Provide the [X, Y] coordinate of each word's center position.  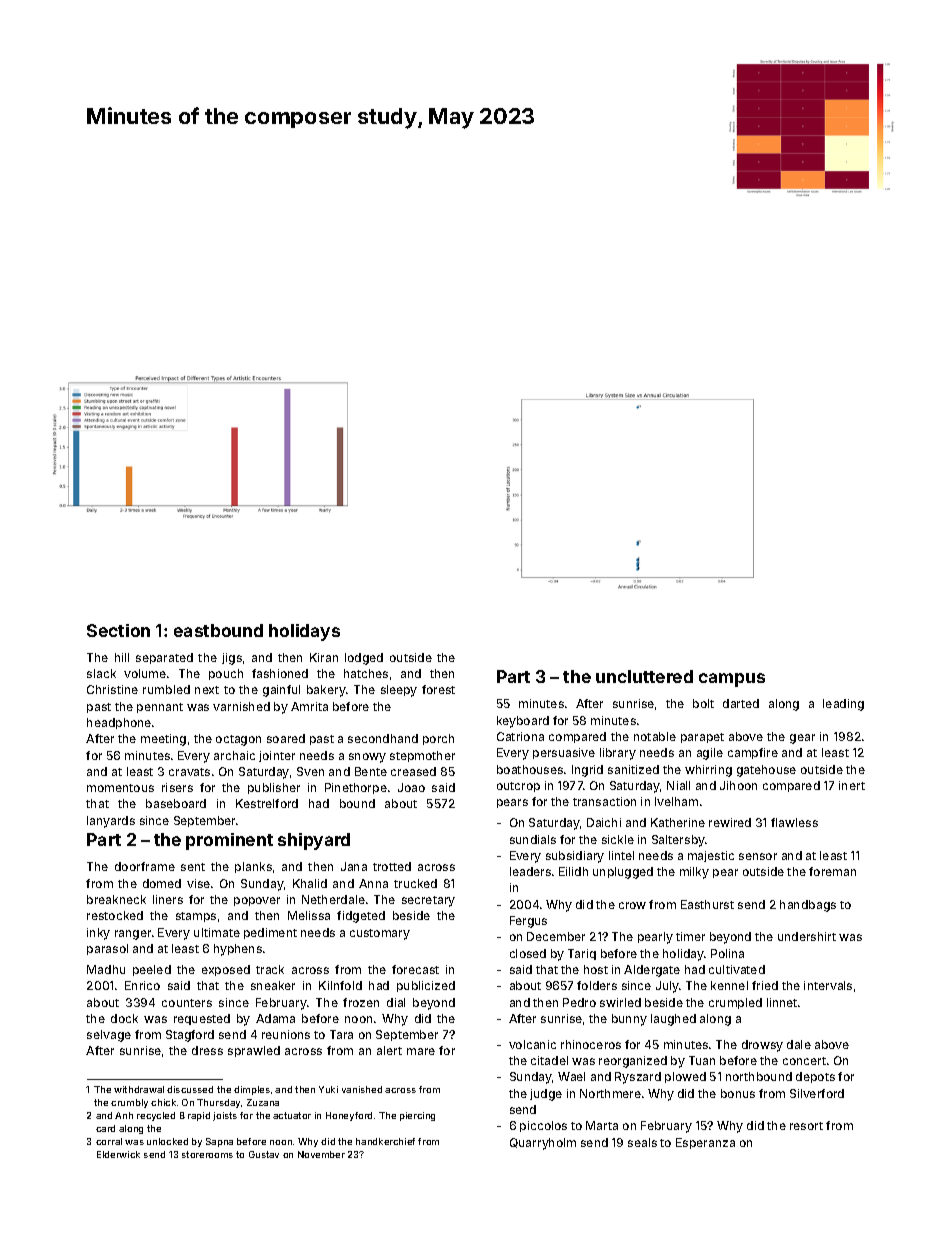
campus [732, 680]
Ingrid [587, 771]
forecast [415, 969]
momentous [120, 788]
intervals [828, 985]
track [270, 969]
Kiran [324, 657]
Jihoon [738, 785]
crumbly [129, 1103]
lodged [364, 659]
